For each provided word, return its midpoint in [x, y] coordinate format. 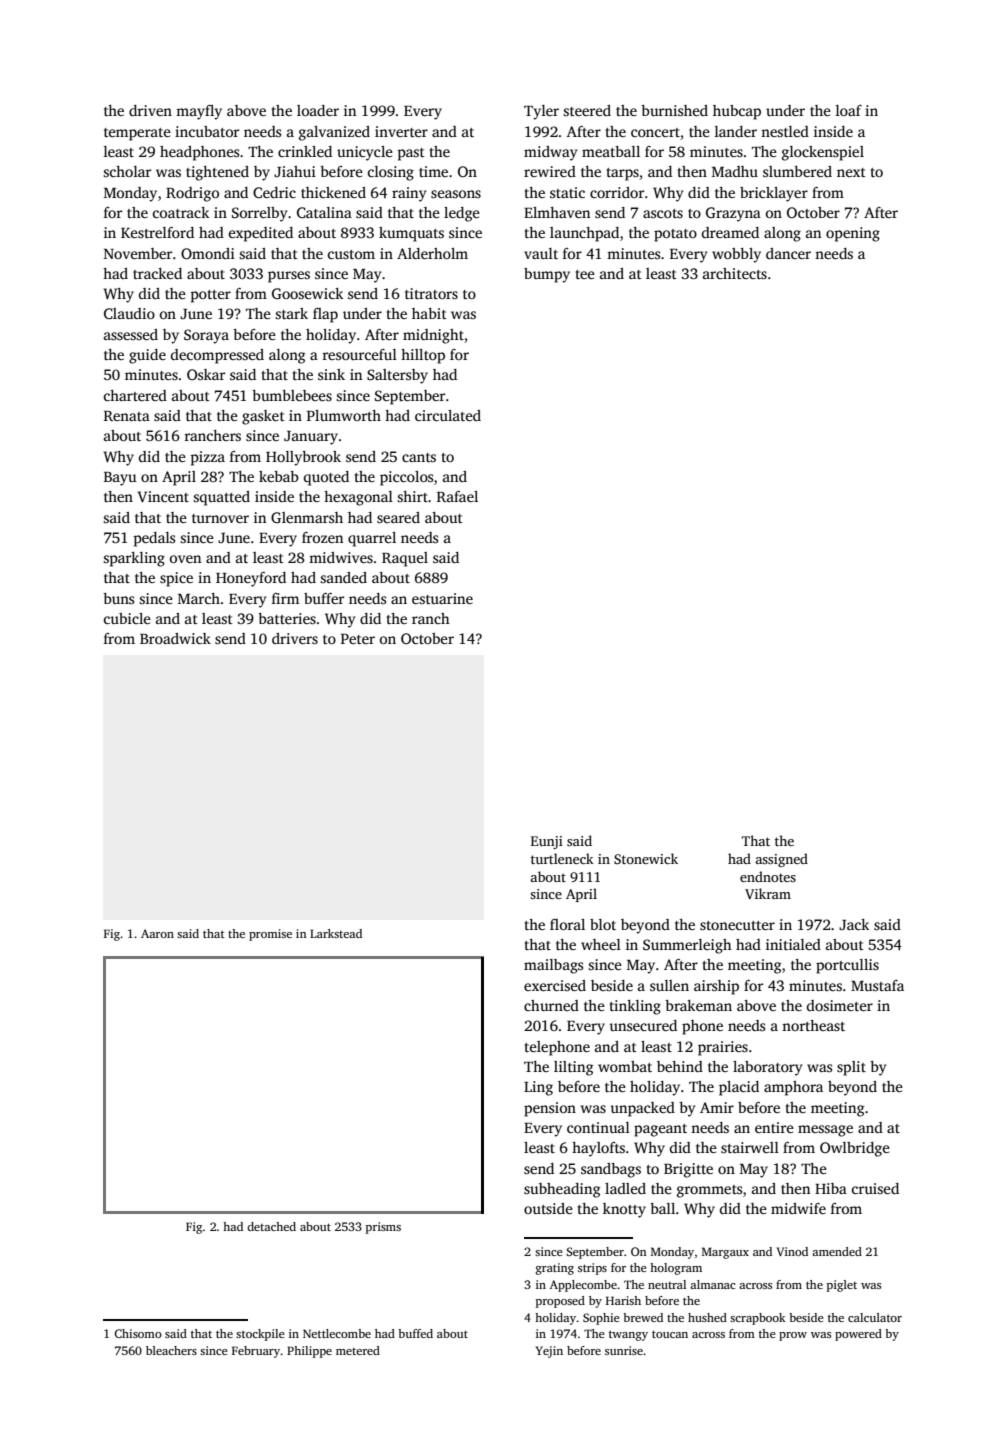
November [138, 253]
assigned [781, 860]
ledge [462, 214]
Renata [127, 416]
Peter [358, 639]
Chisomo [138, 1333]
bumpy [547, 275]
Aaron [157, 933]
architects [735, 273]
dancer [788, 253]
